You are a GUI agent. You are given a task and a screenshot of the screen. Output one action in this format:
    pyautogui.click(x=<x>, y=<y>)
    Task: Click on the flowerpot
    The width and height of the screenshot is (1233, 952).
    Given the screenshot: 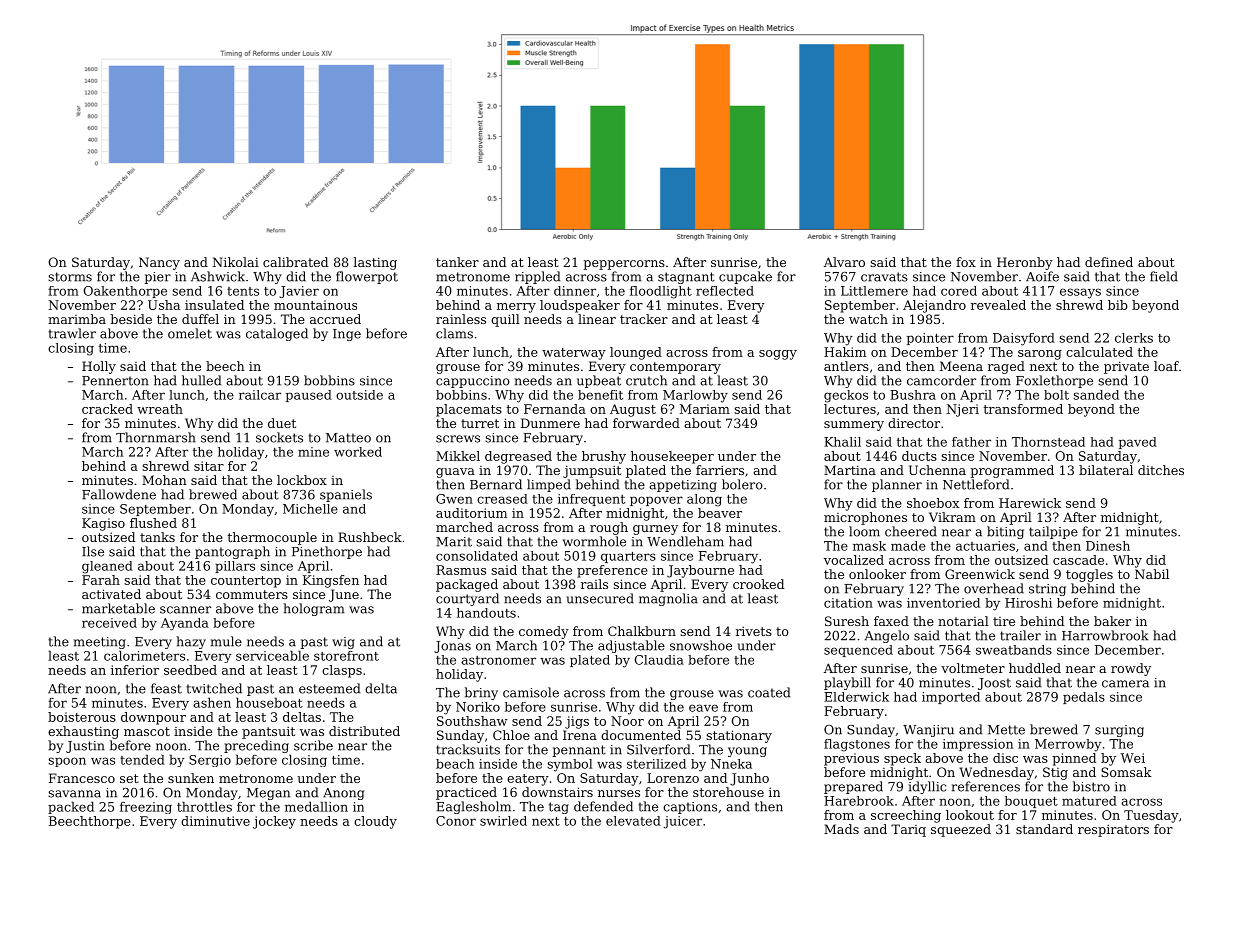 What is the action you would take?
    pyautogui.click(x=367, y=277)
